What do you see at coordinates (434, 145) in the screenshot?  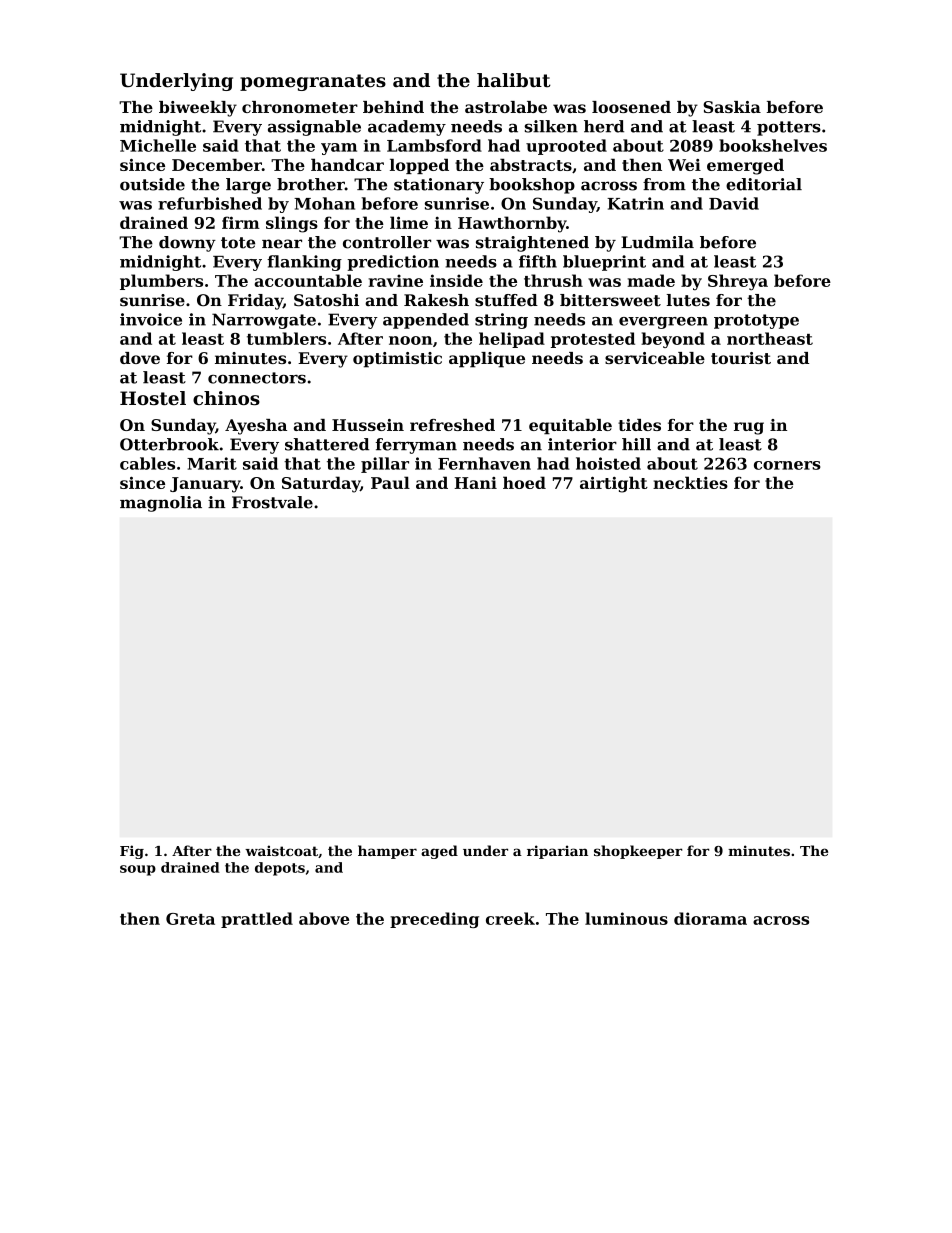 I see `Lambsford` at bounding box center [434, 145].
